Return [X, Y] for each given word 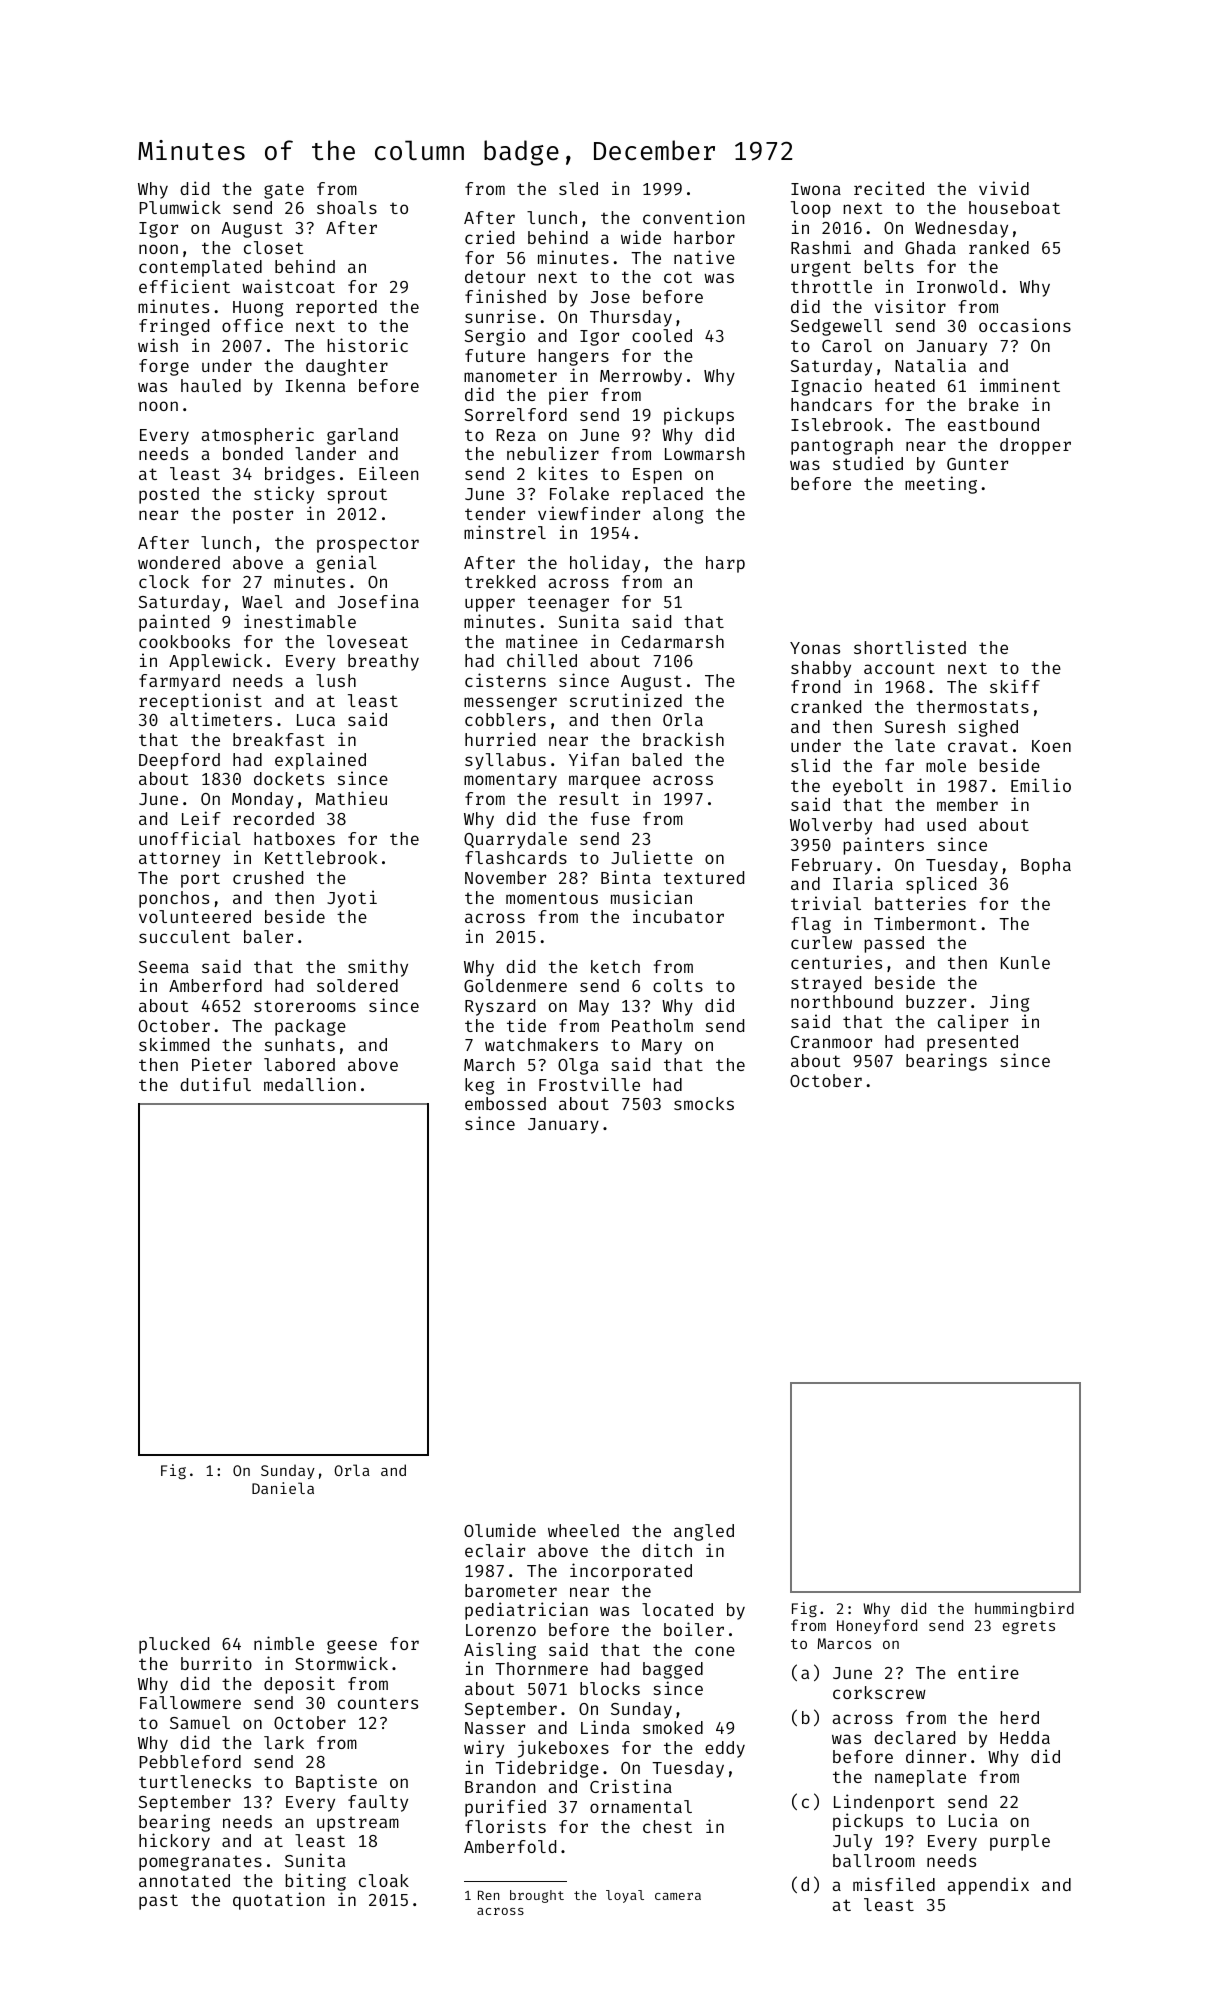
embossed [505, 1103]
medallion [310, 1084]
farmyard [179, 682]
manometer [510, 376]
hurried [500, 739]
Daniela [283, 1488]
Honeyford [877, 1626]
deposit [299, 1685]
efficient [184, 286]
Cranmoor [831, 1042]
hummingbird [1024, 1609]
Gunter [977, 464]
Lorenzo [501, 1630]
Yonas [815, 648]
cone [715, 1651]
